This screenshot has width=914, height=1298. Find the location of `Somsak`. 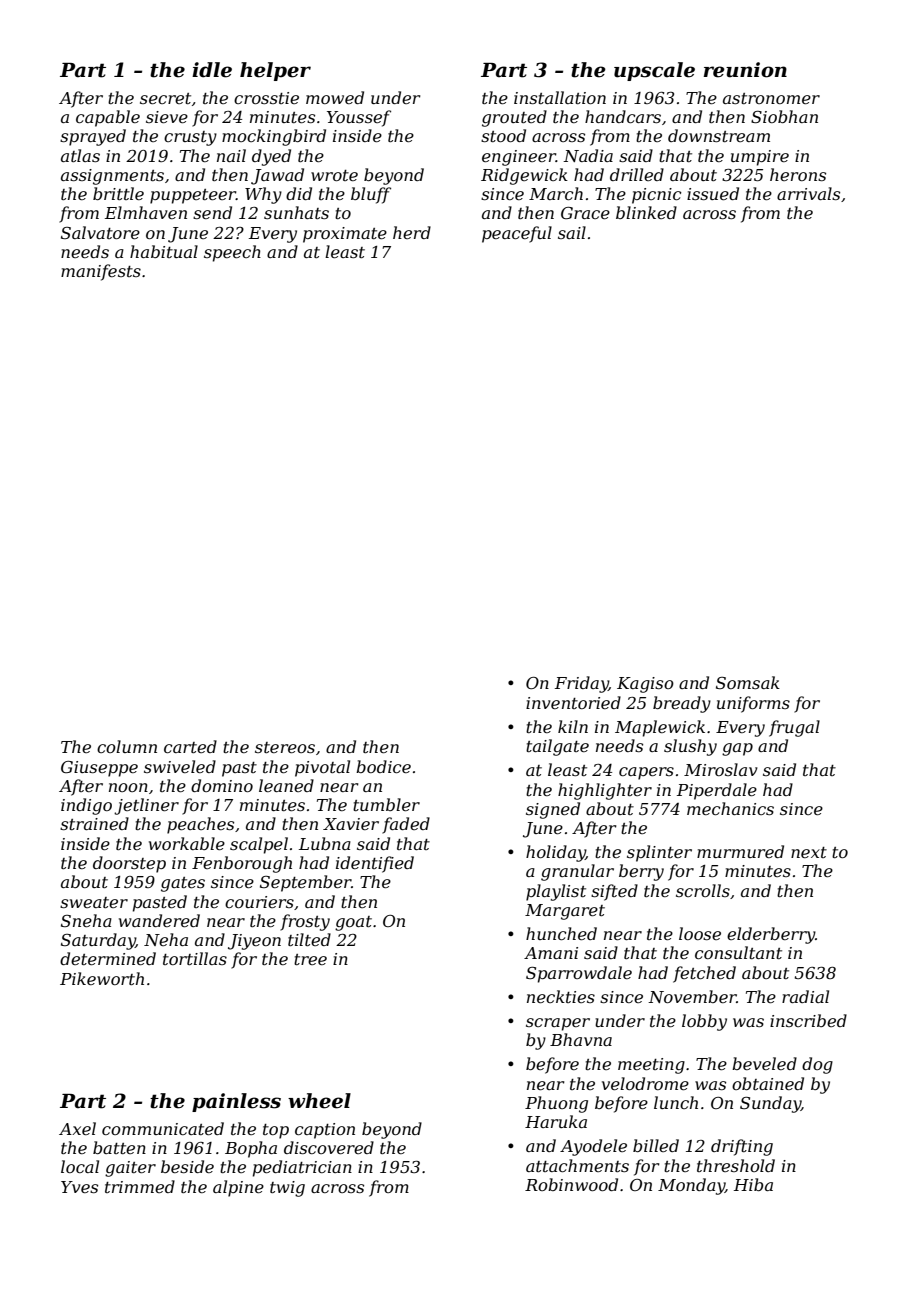

Somsak is located at coordinates (748, 682).
